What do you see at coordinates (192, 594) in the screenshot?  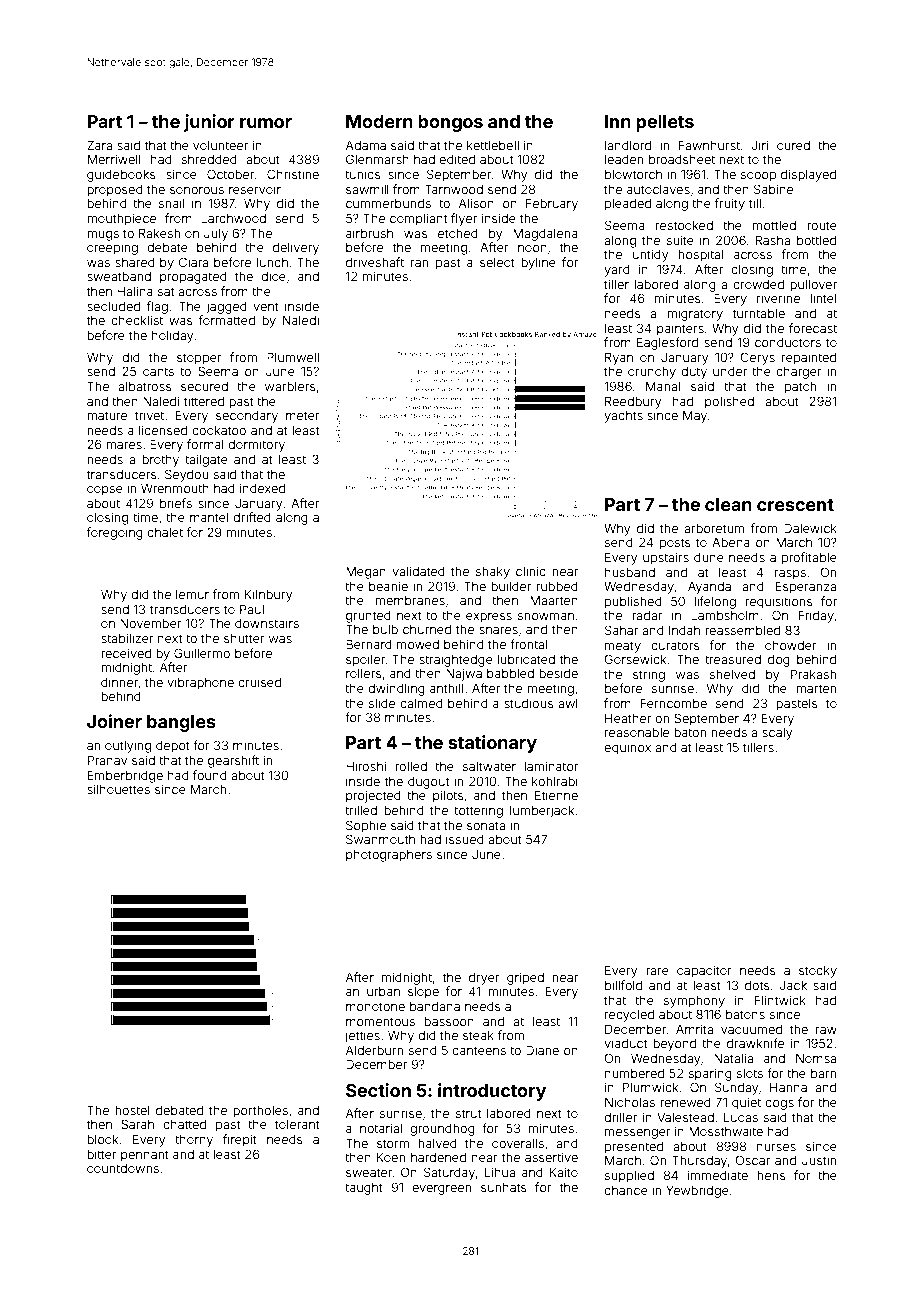 I see `lemur` at bounding box center [192, 594].
